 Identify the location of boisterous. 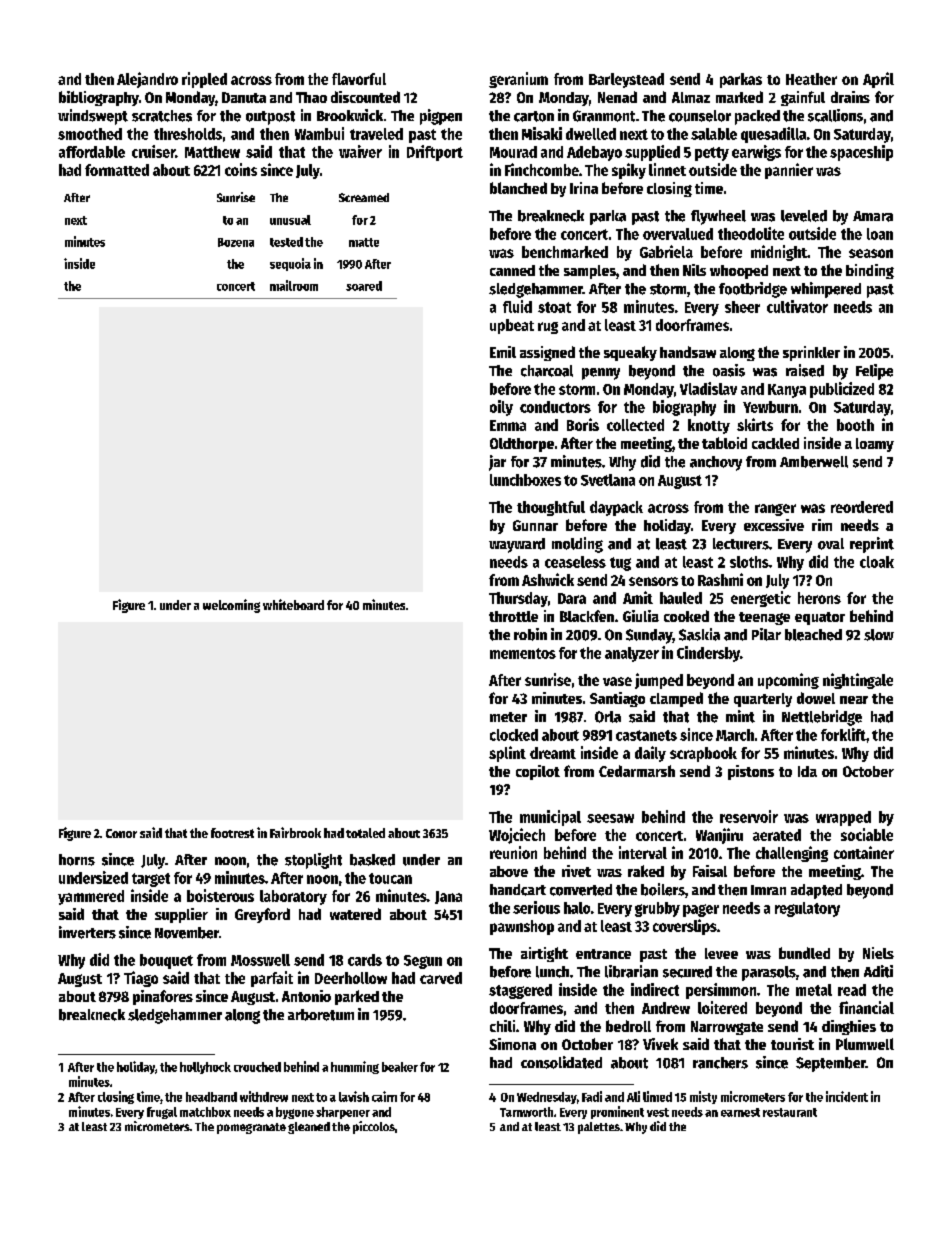
(220, 895).
